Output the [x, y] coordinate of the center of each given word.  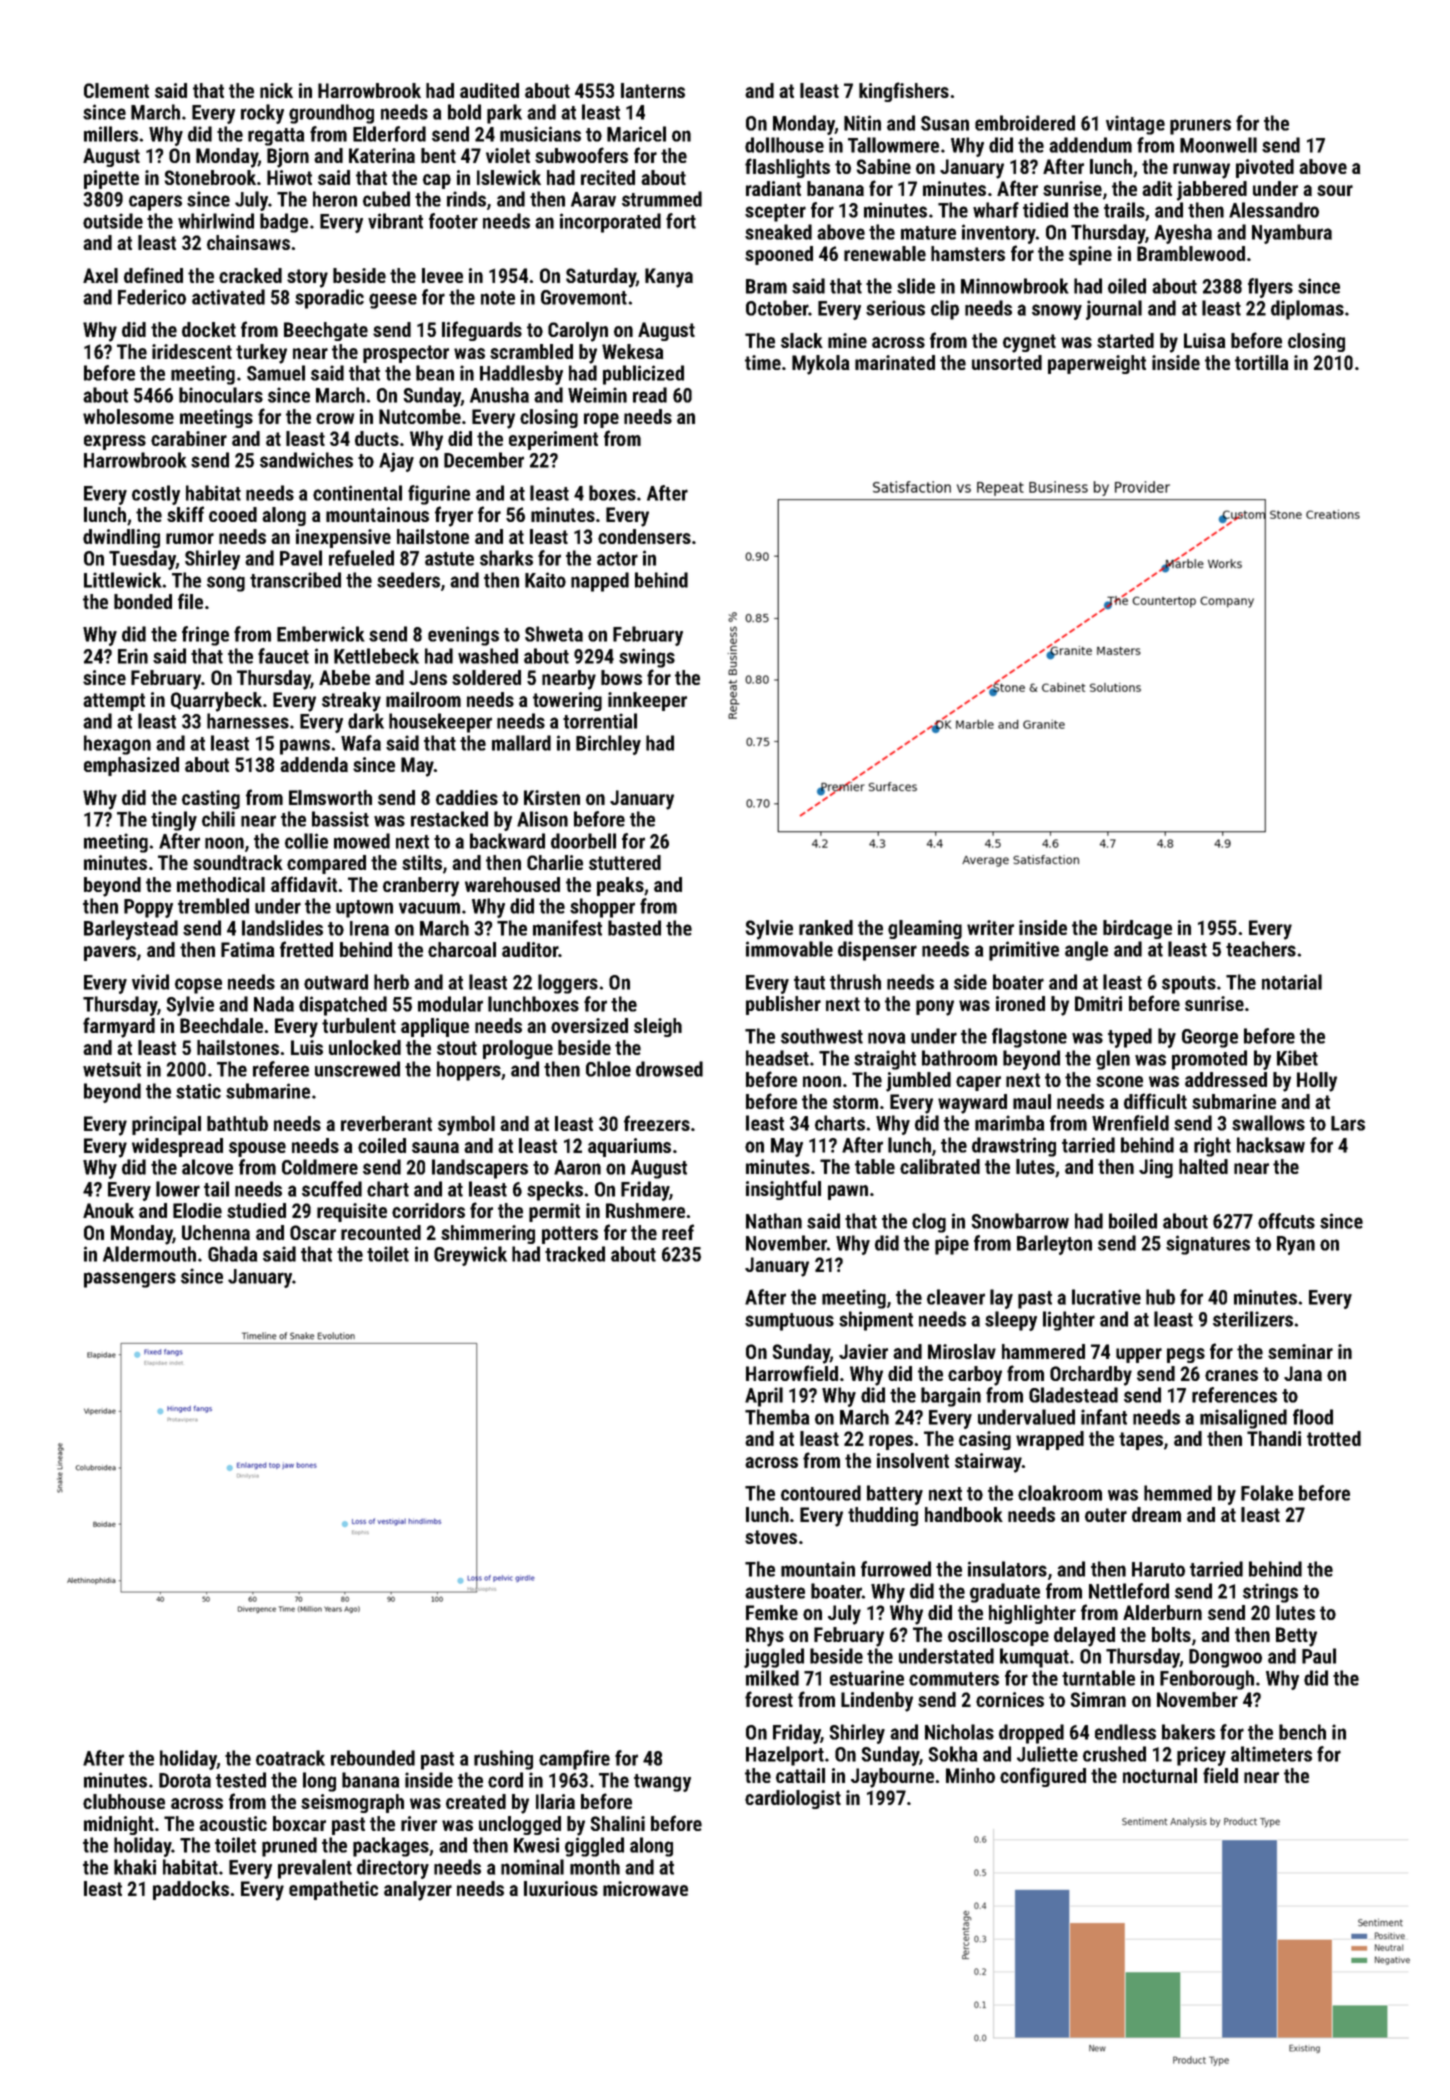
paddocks [191, 1890]
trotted [1334, 1438]
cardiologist [793, 1799]
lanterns [653, 90]
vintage [1135, 125]
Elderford [389, 134]
